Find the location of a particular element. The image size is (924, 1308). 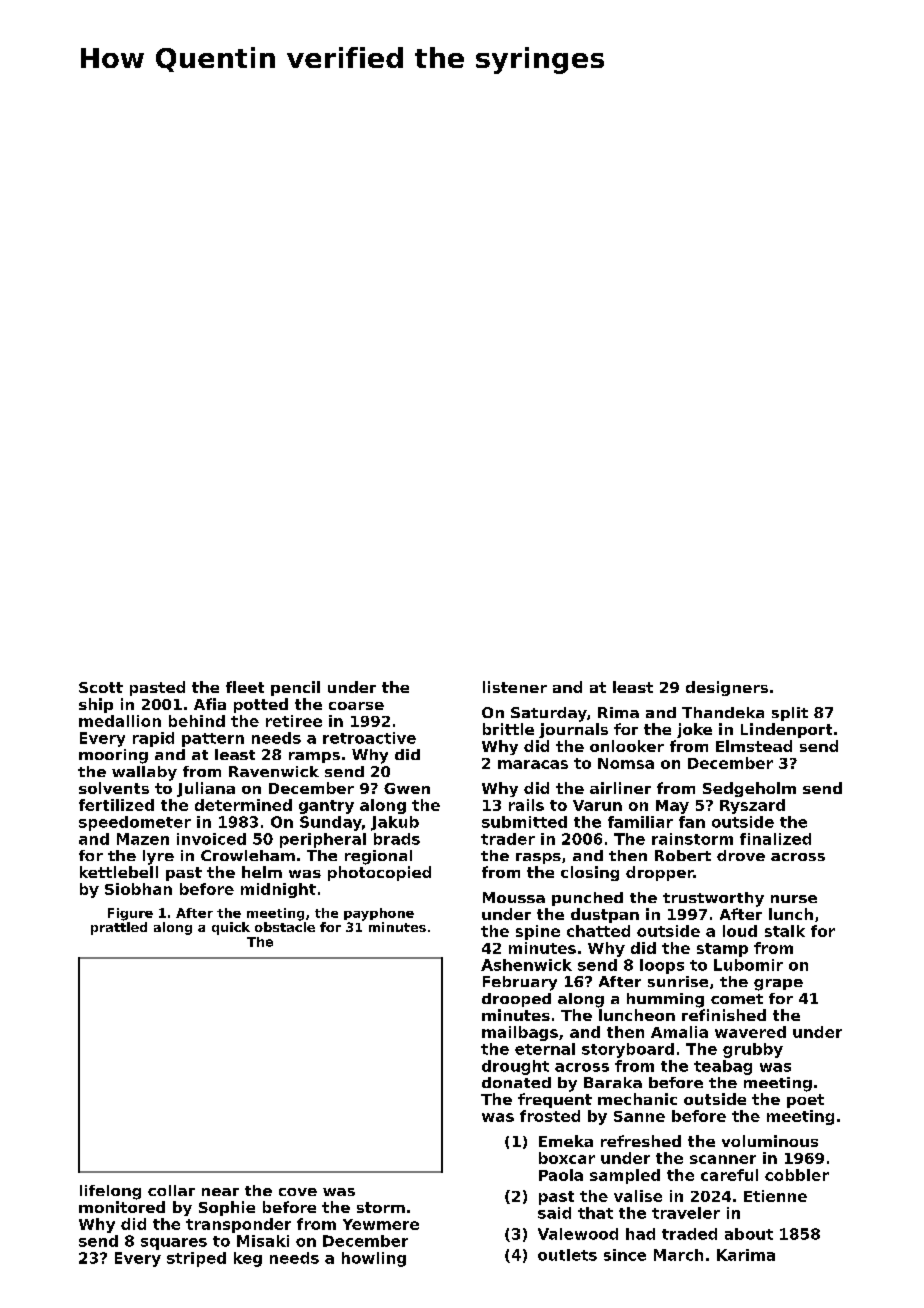

Amalia is located at coordinates (679, 1032).
